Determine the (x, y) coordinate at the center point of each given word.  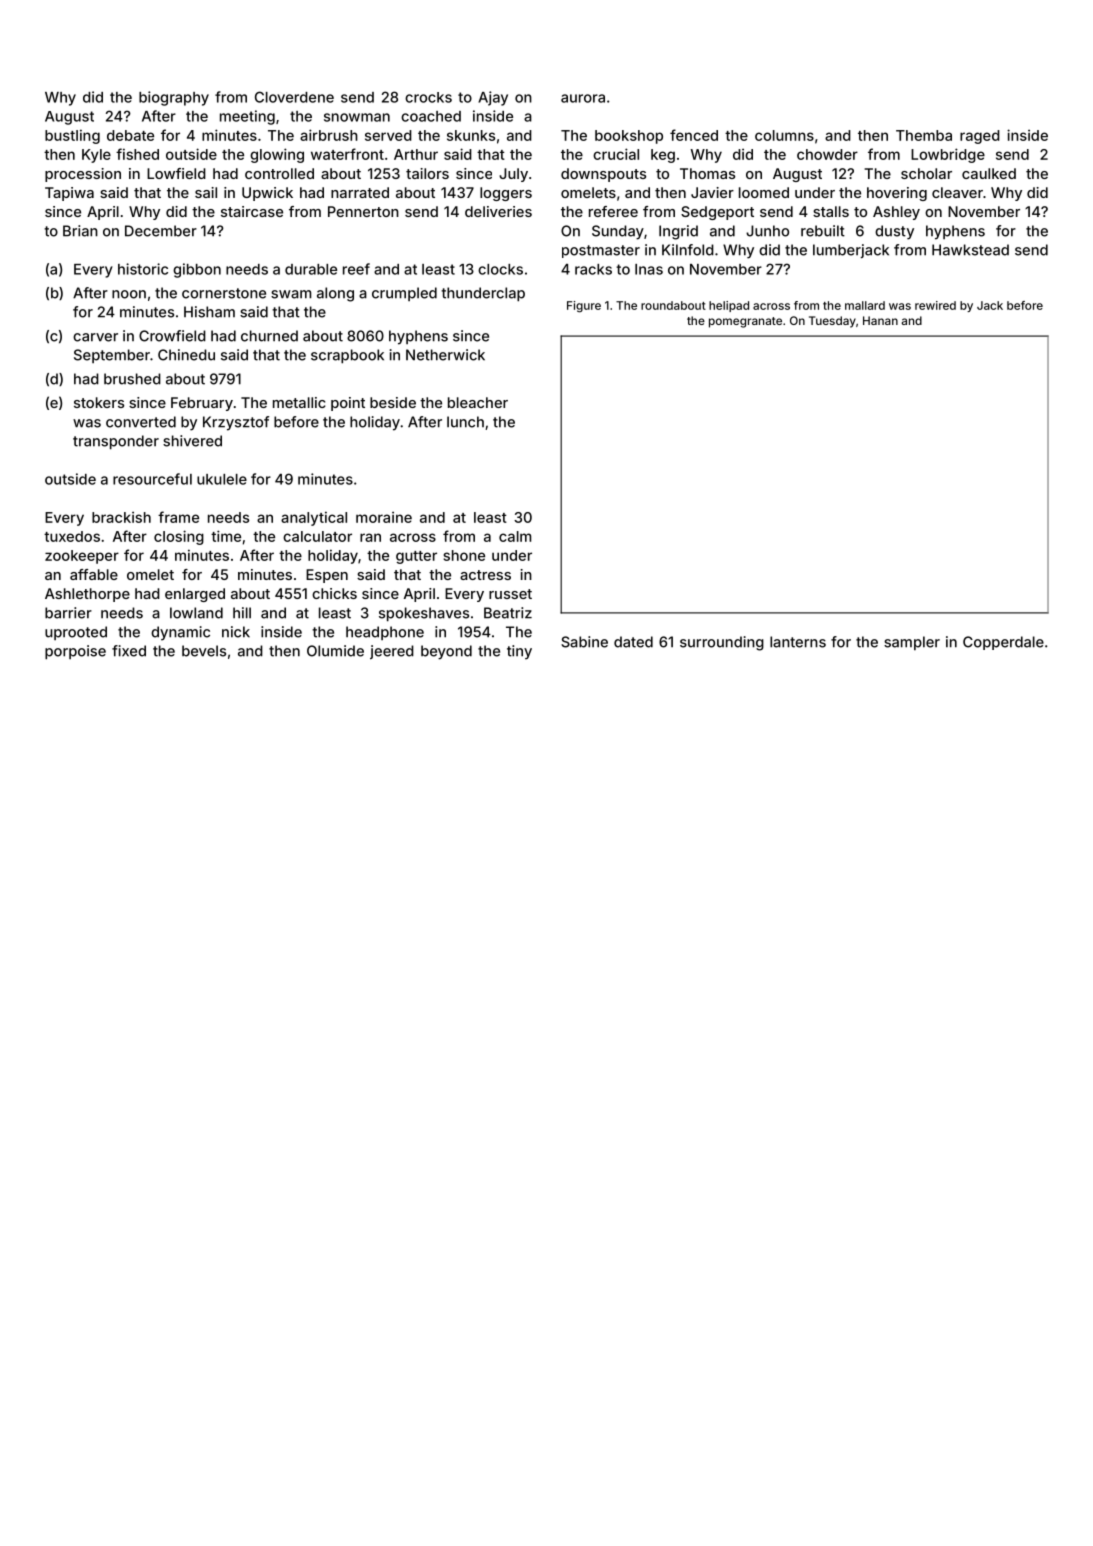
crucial (616, 154)
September (112, 356)
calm (515, 536)
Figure (584, 307)
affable (94, 574)
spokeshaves (424, 614)
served (388, 135)
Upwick (267, 194)
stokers (99, 402)
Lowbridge (948, 155)
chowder (827, 154)
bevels (204, 651)
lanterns (798, 642)
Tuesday (832, 322)
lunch (465, 422)
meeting (247, 117)
